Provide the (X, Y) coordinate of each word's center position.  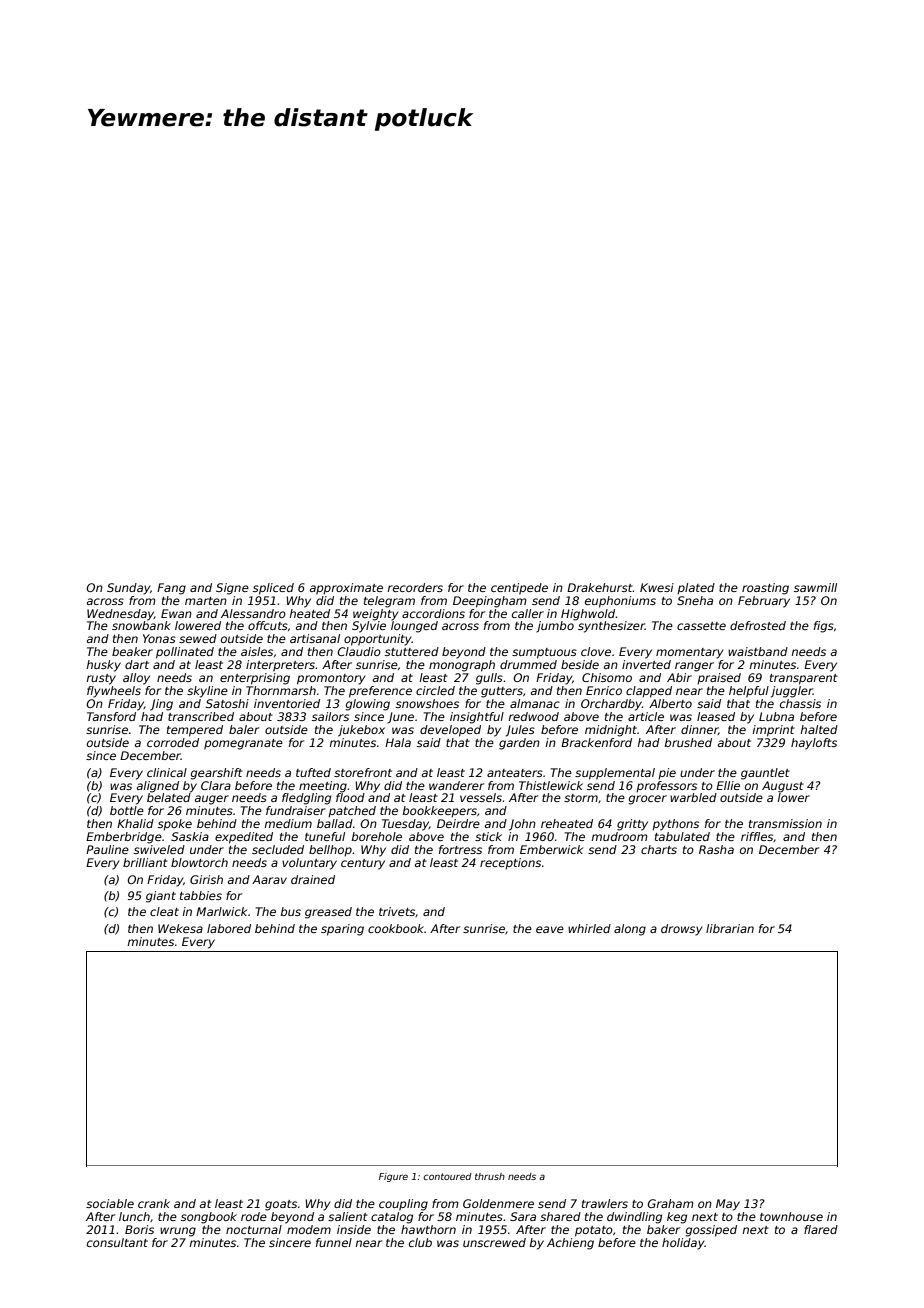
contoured (447, 1176)
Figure (393, 1177)
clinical (167, 772)
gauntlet (765, 774)
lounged (414, 627)
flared (821, 1229)
